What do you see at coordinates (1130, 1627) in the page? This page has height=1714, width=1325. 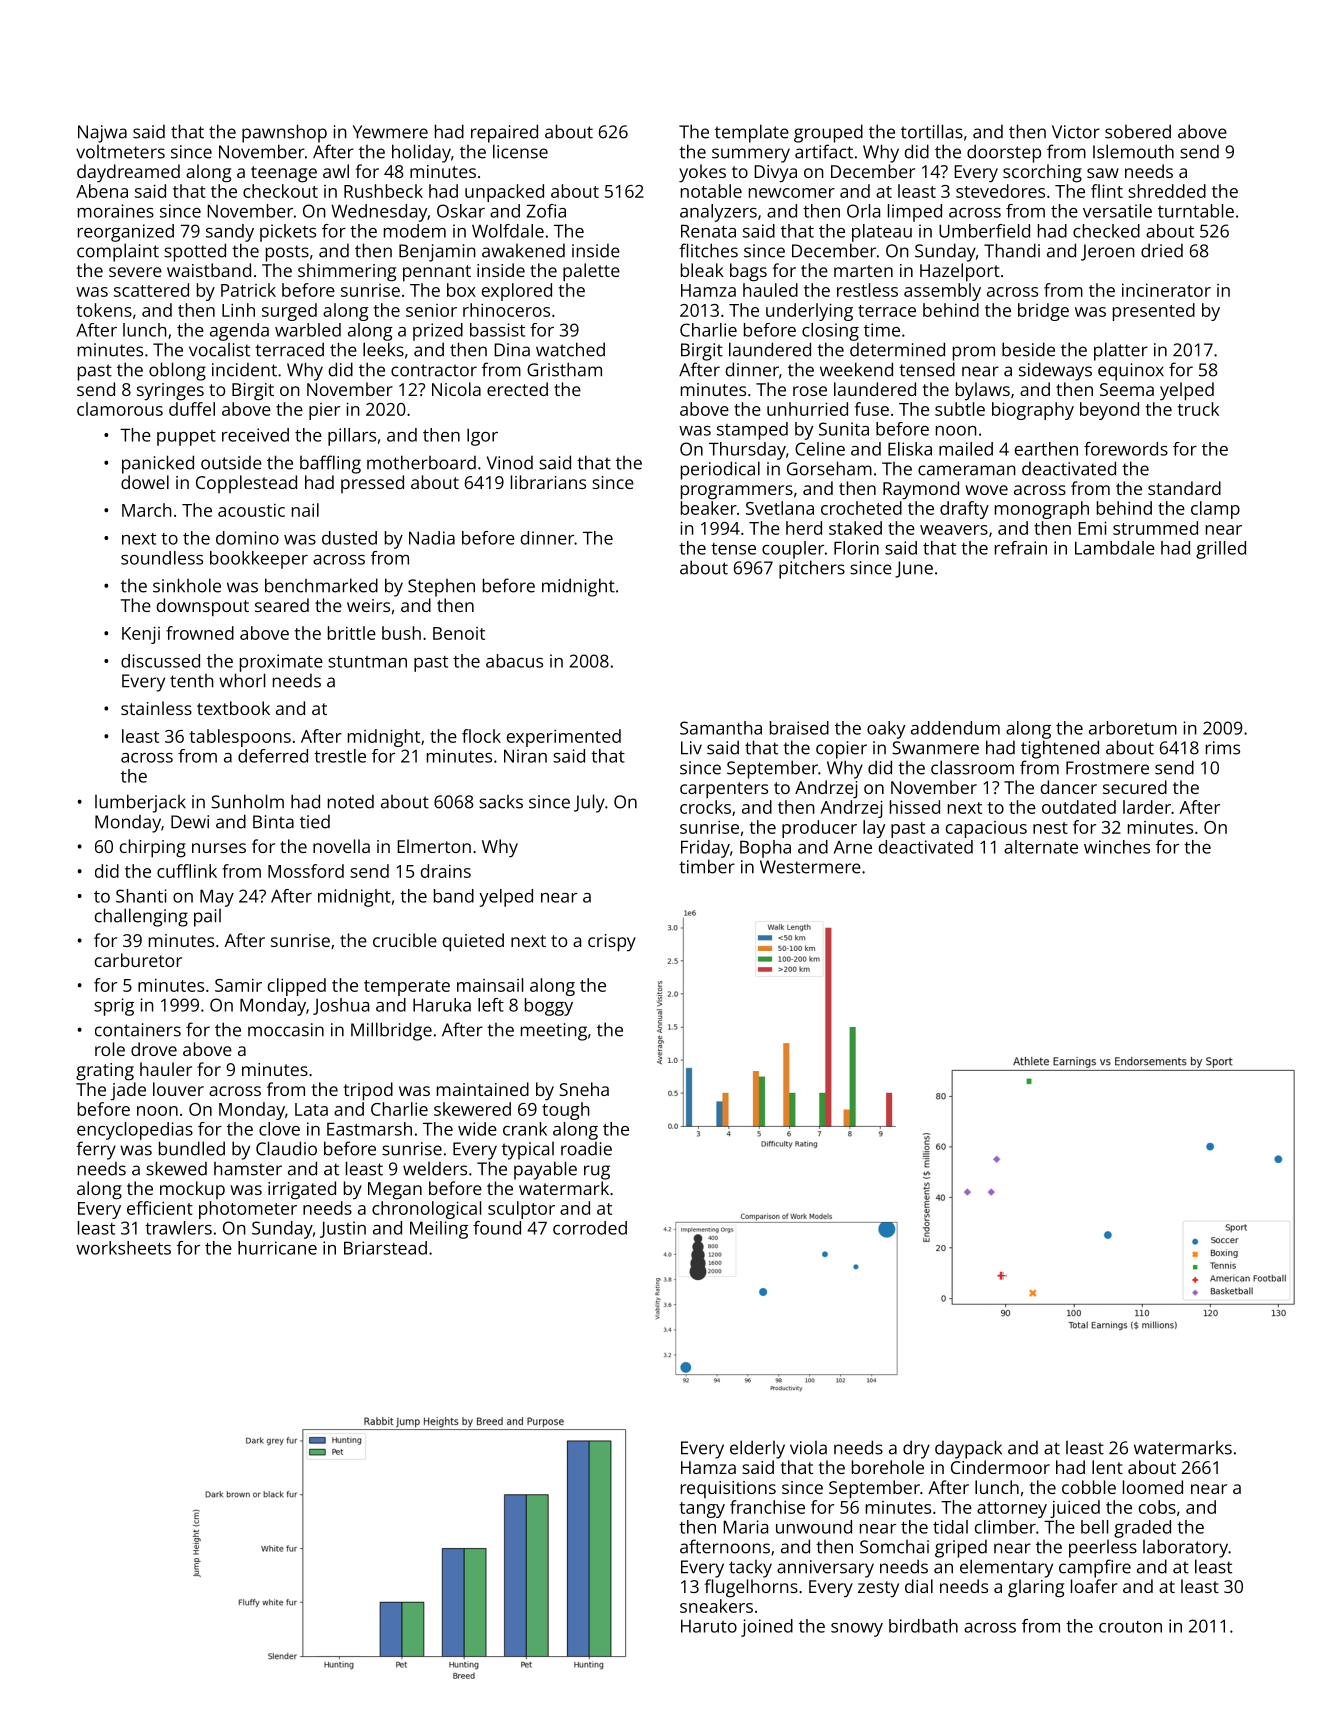 I see `crouton` at bounding box center [1130, 1627].
